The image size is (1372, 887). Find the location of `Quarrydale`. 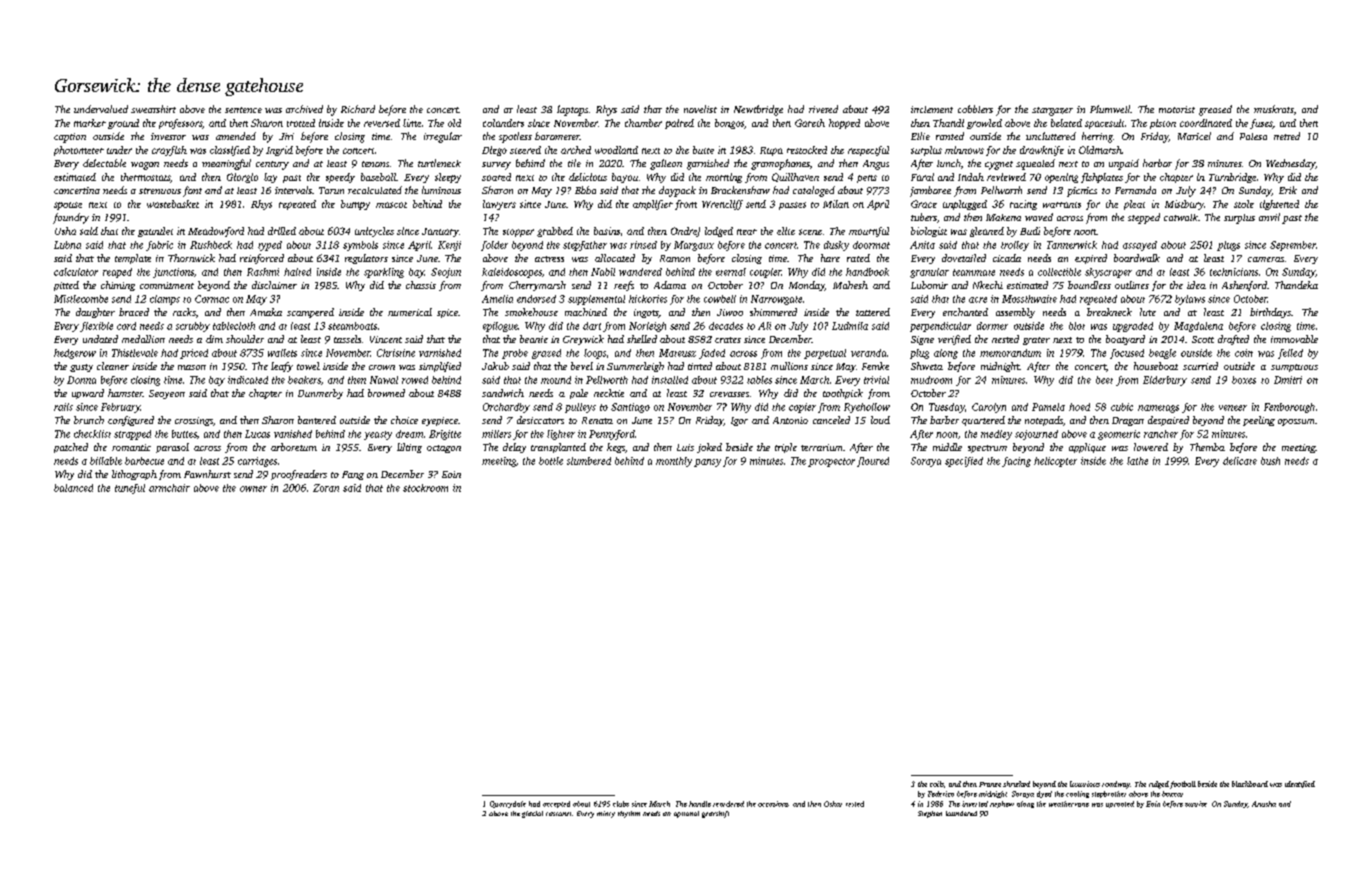

Quarrydale is located at coordinates (508, 804).
